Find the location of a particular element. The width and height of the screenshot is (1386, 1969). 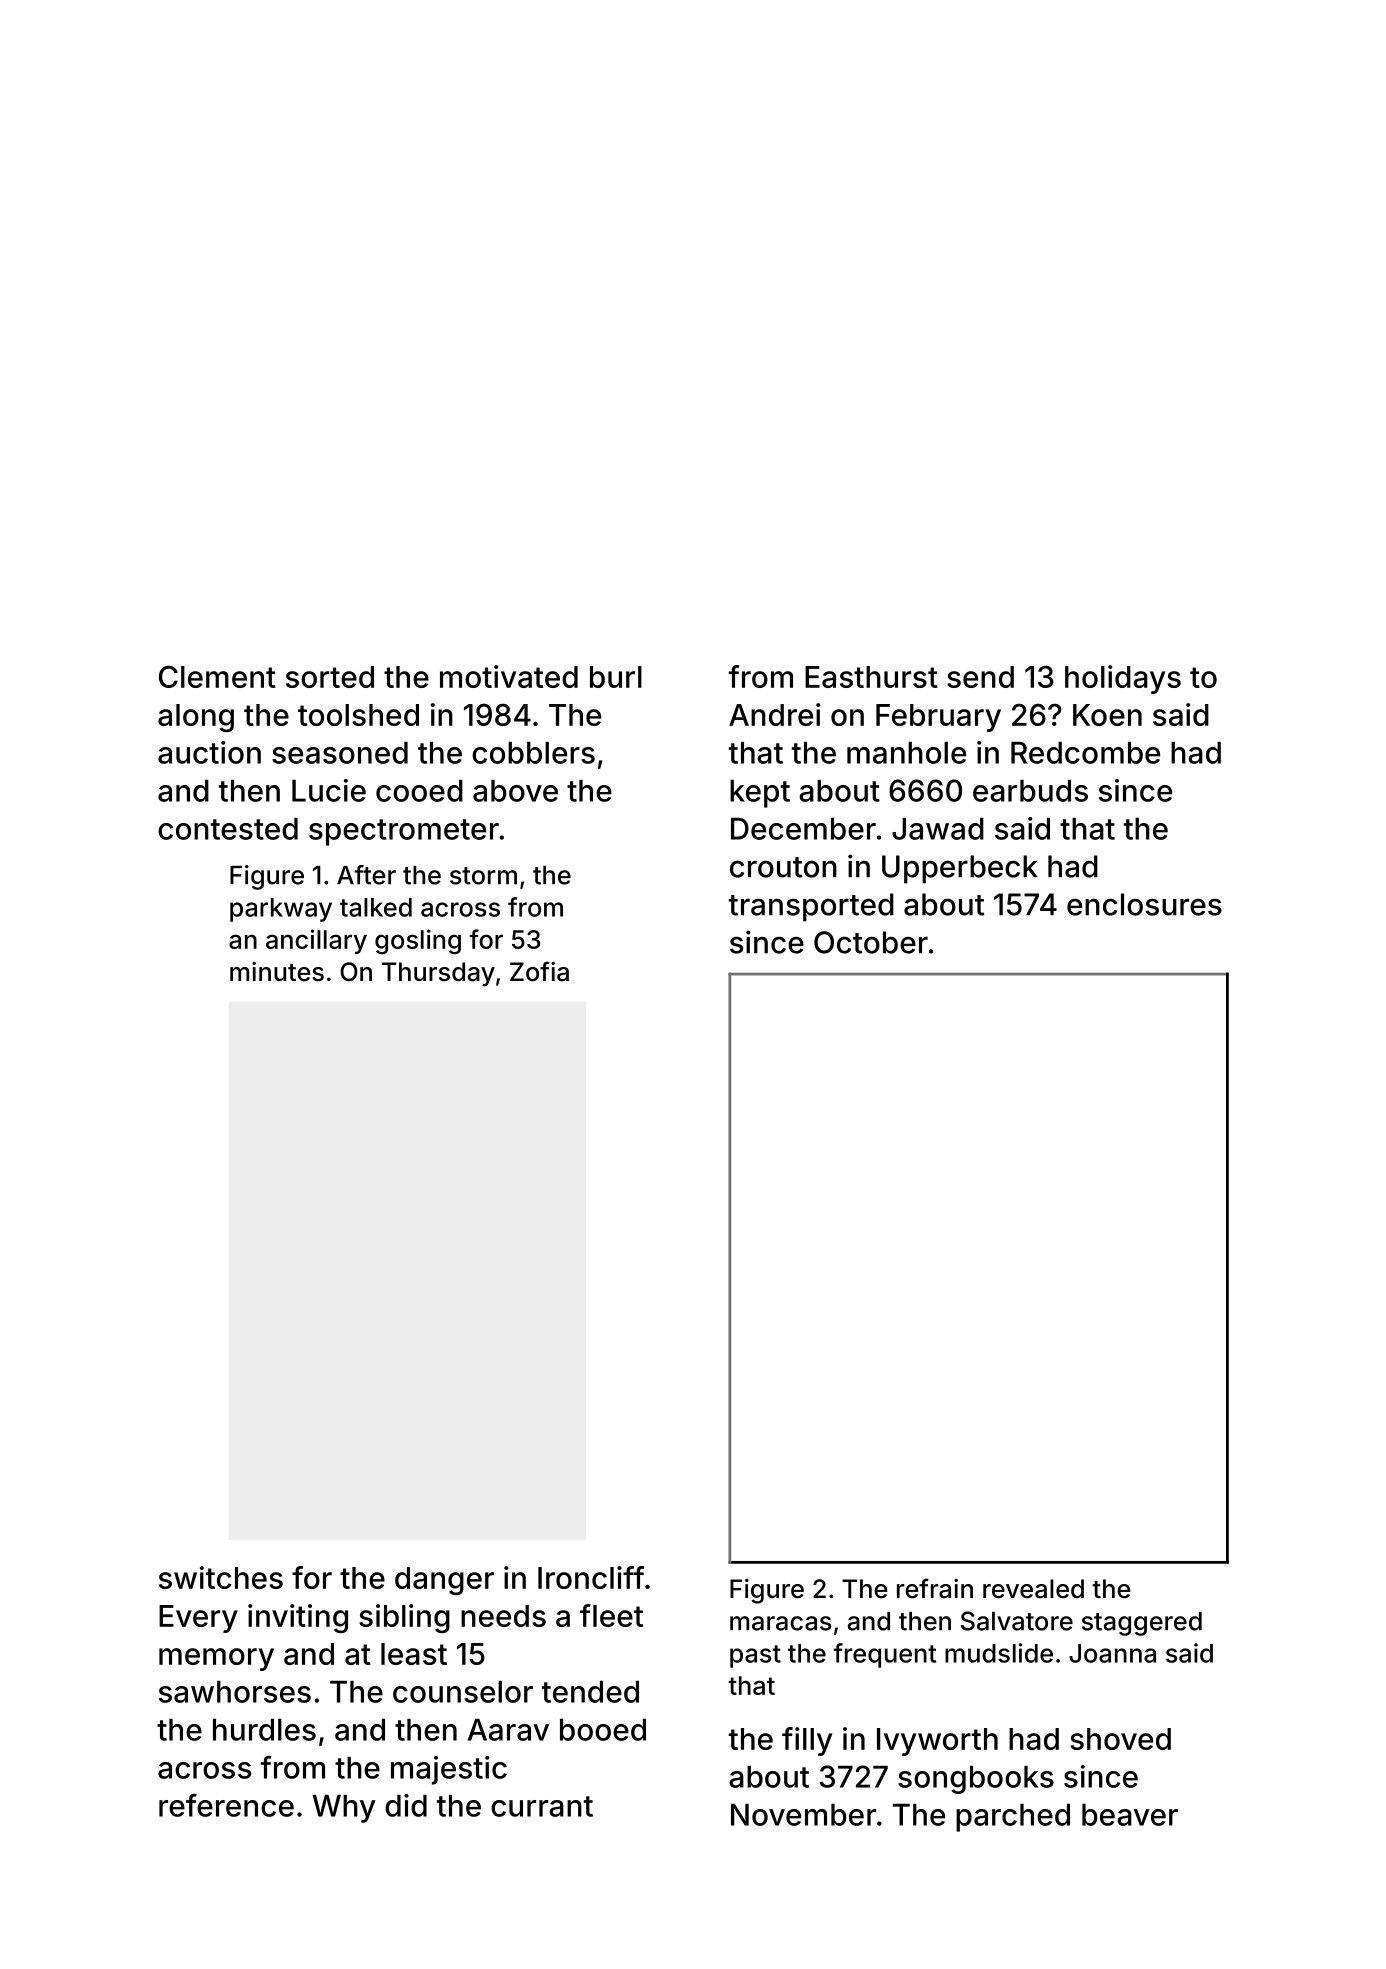

February is located at coordinates (938, 718).
